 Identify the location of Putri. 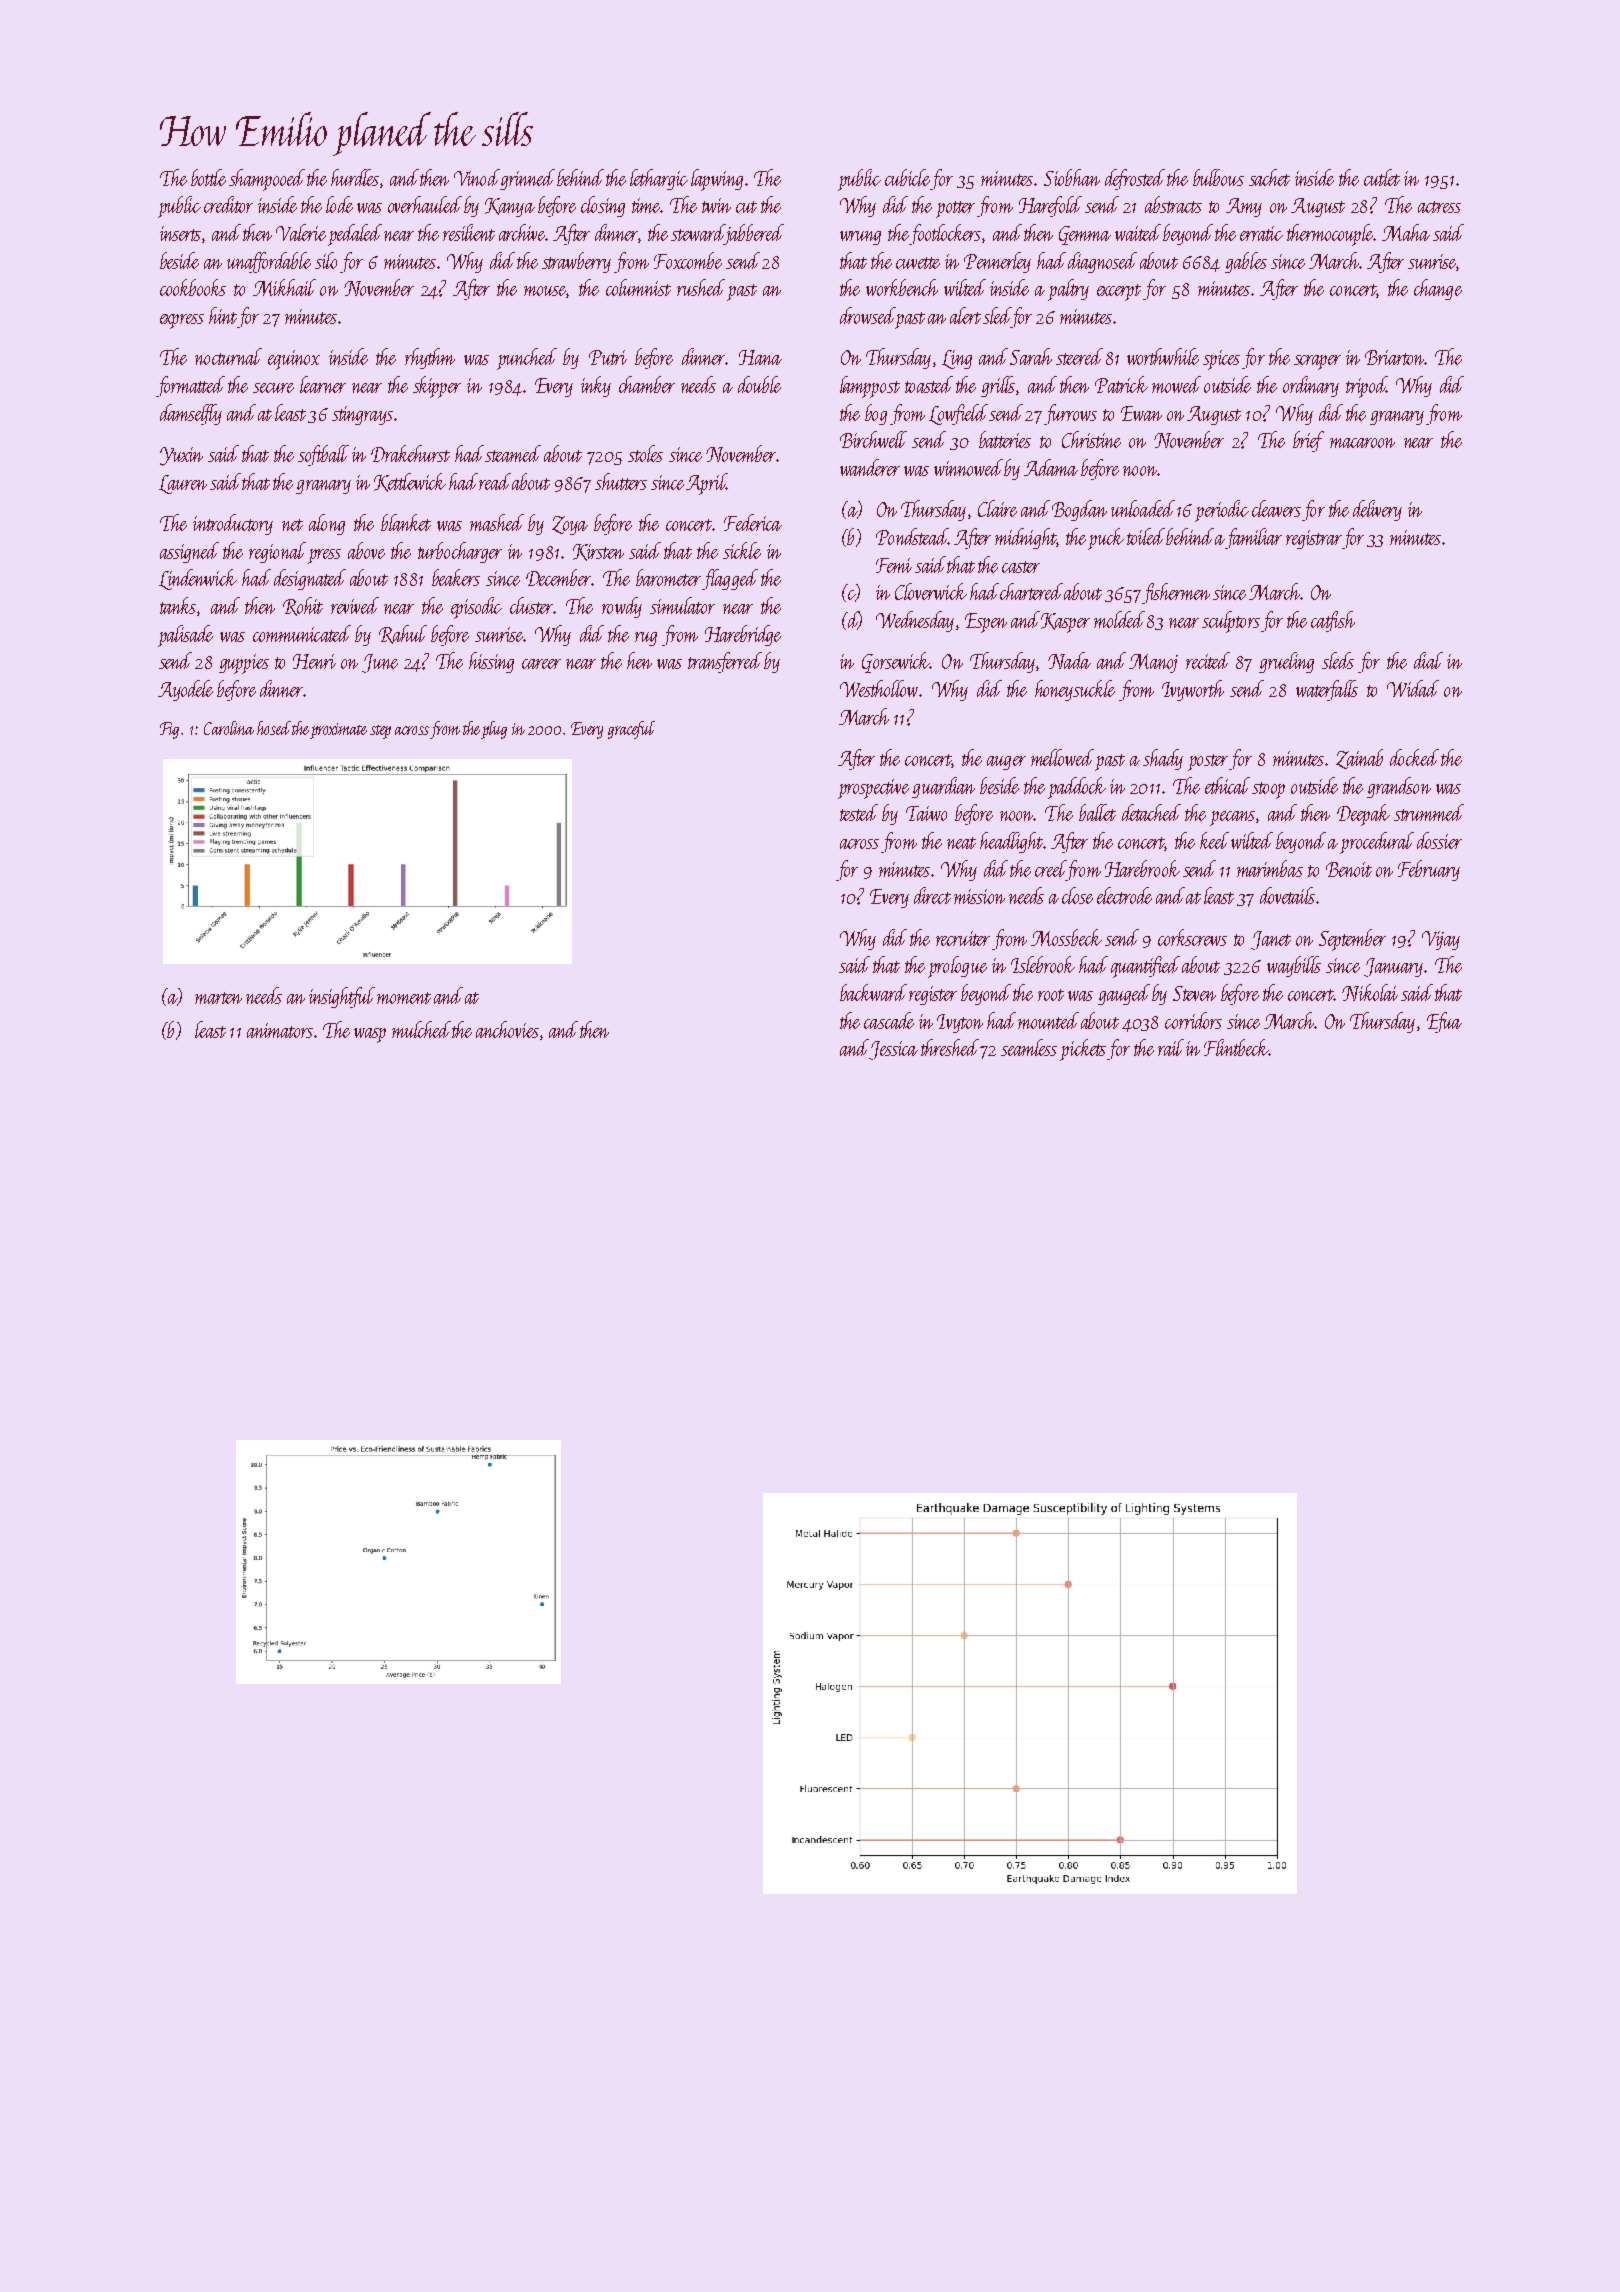
(608, 357).
